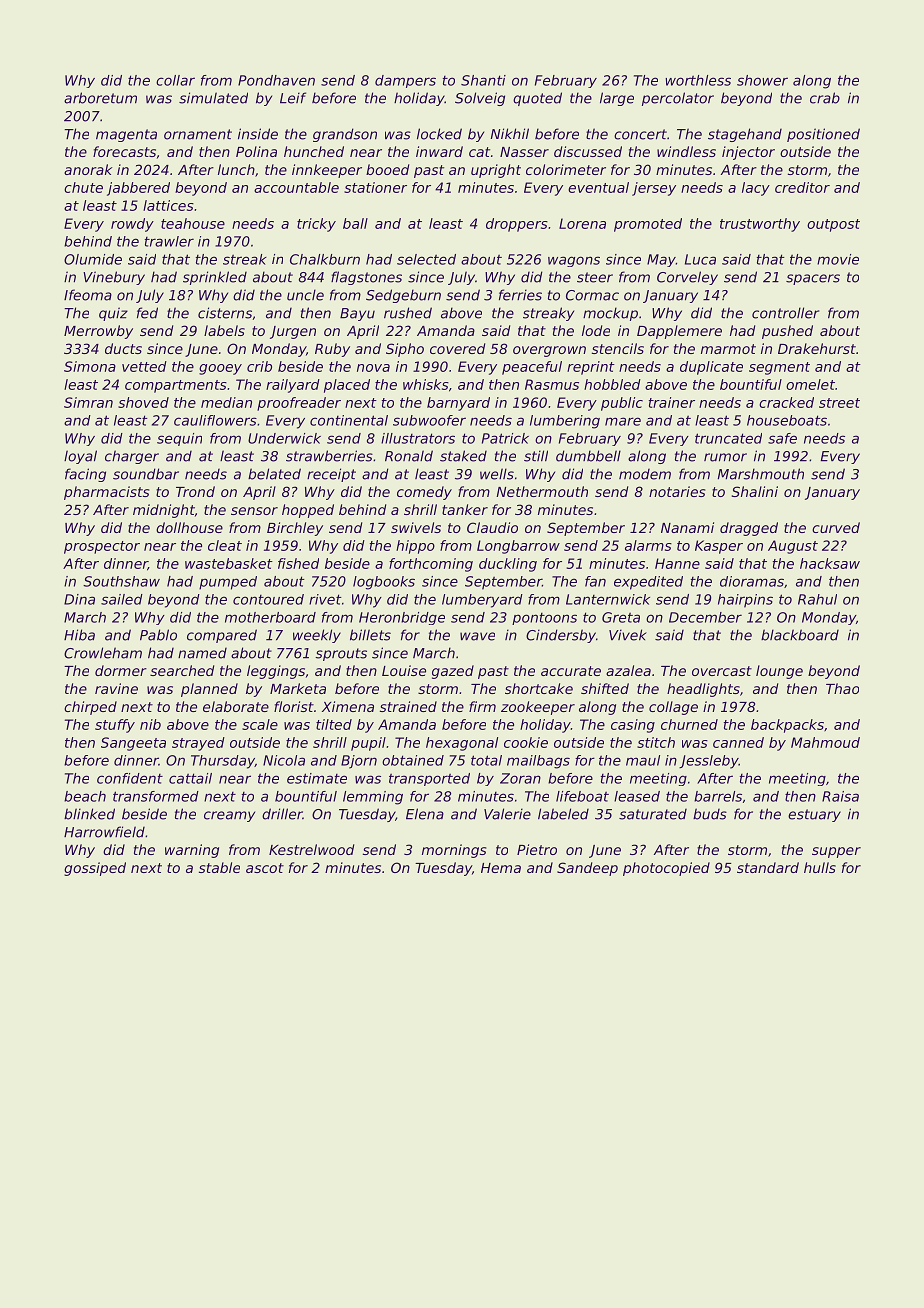  I want to click on Claudio, so click(492, 527).
